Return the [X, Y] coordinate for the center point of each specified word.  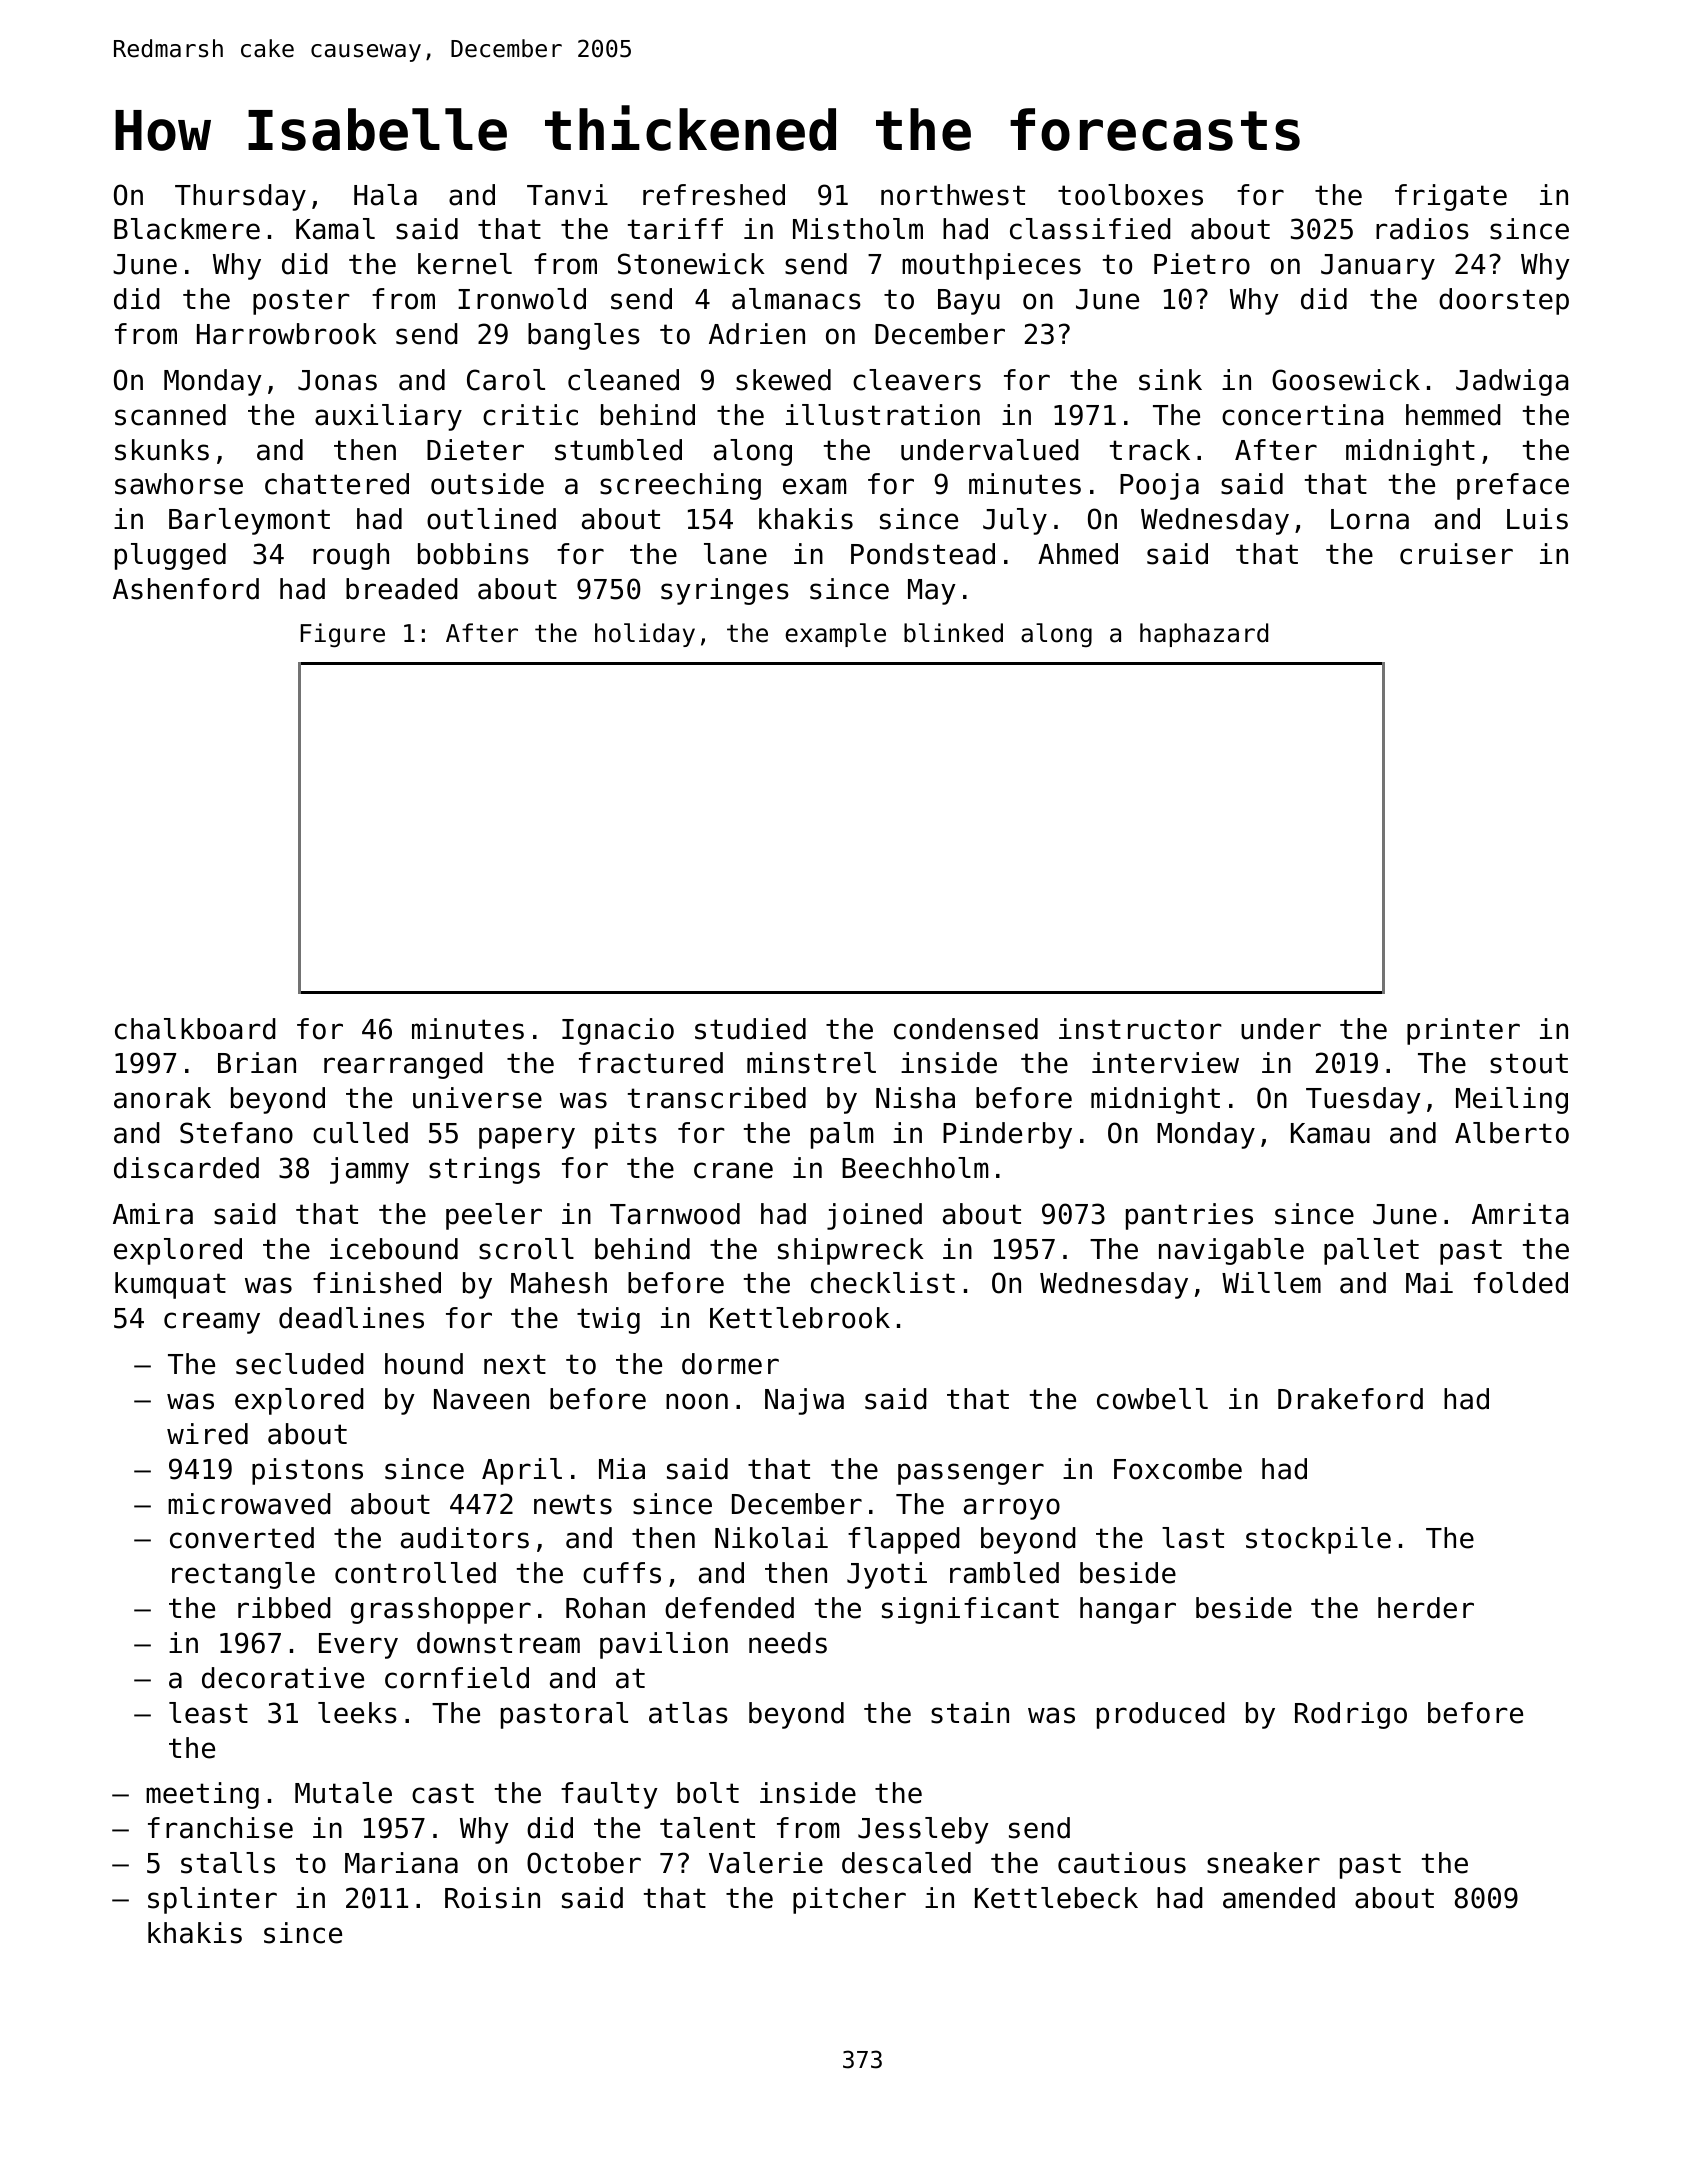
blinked [953, 633]
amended [1279, 1898]
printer [1463, 1031]
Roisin [492, 1898]
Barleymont [249, 521]
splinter [212, 1900]
